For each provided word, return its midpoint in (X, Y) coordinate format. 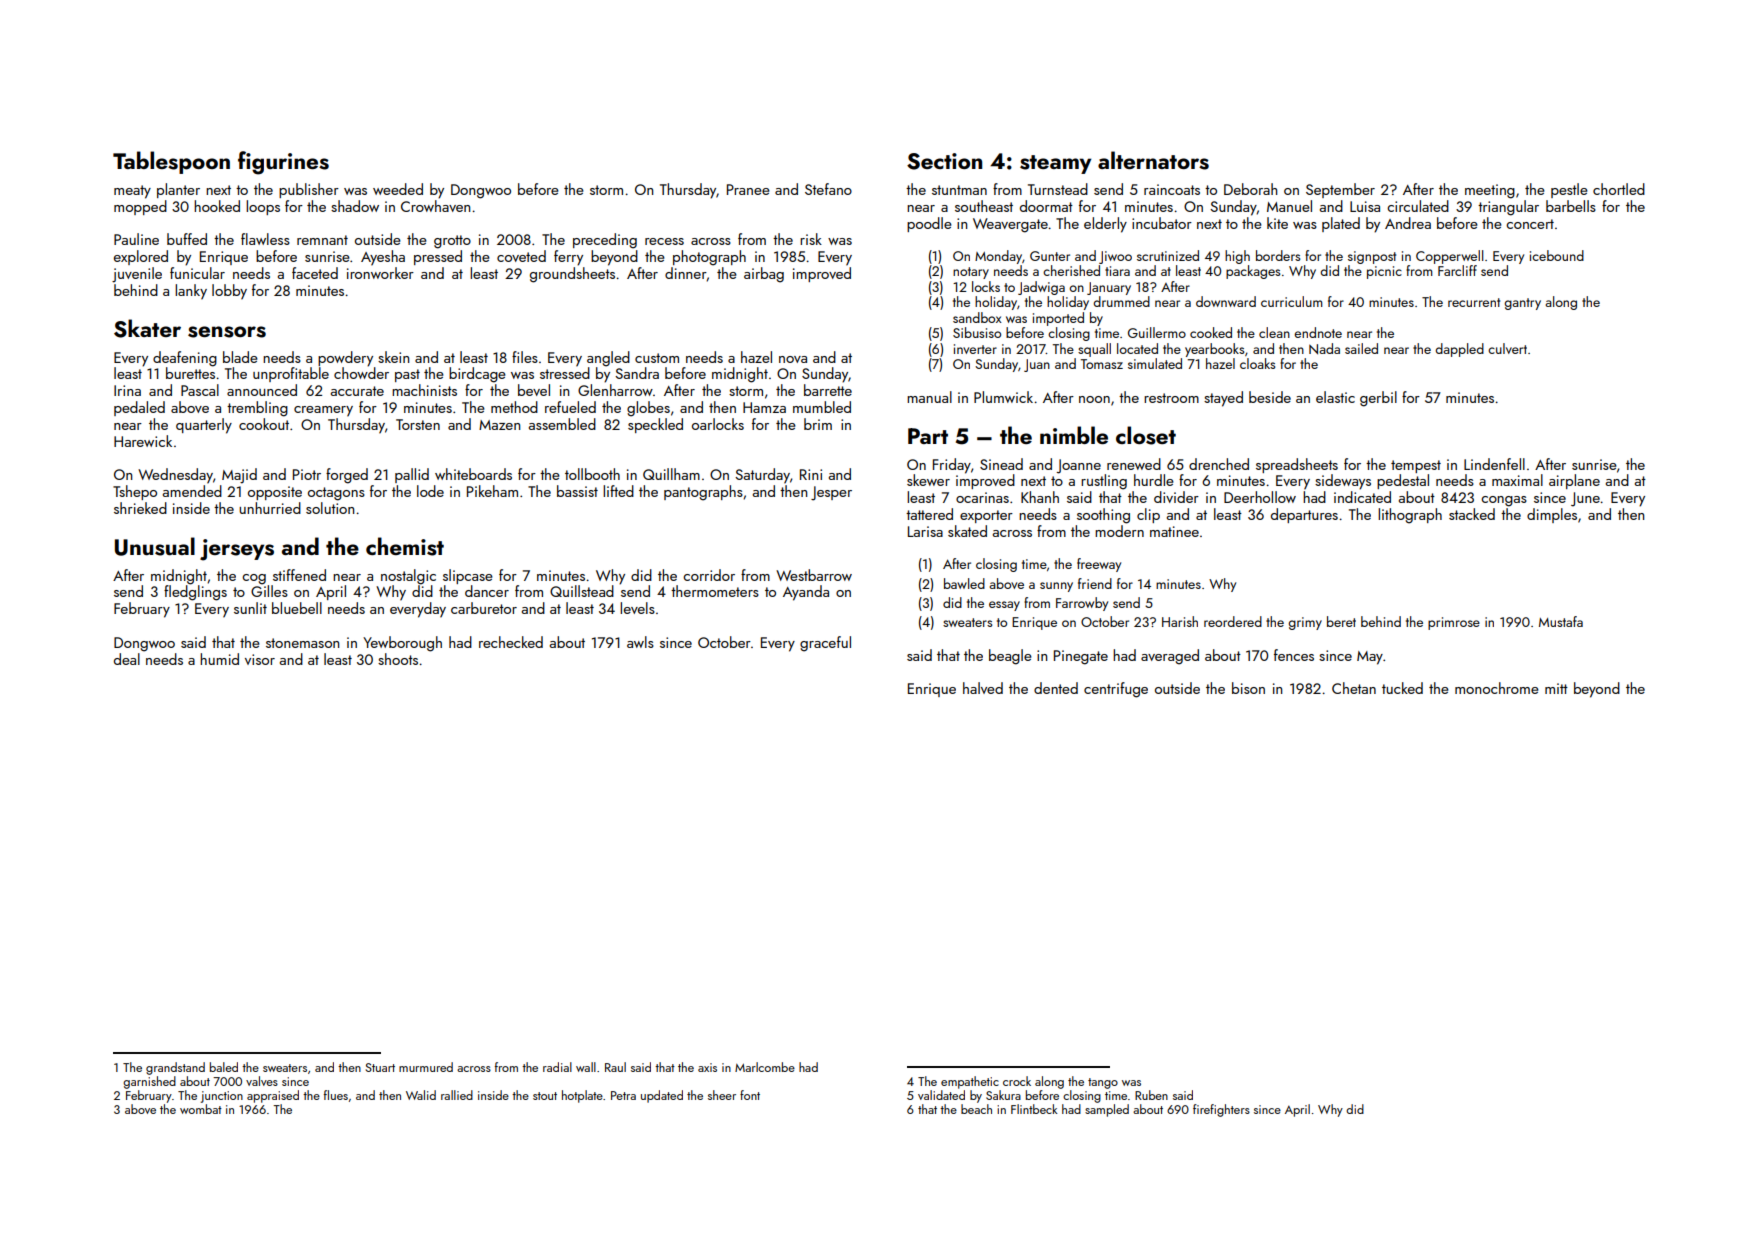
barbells (1571, 206)
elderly (1105, 225)
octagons (336, 494)
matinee (1174, 531)
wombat (201, 1109)
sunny (1056, 587)
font (750, 1095)
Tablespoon (171, 162)
